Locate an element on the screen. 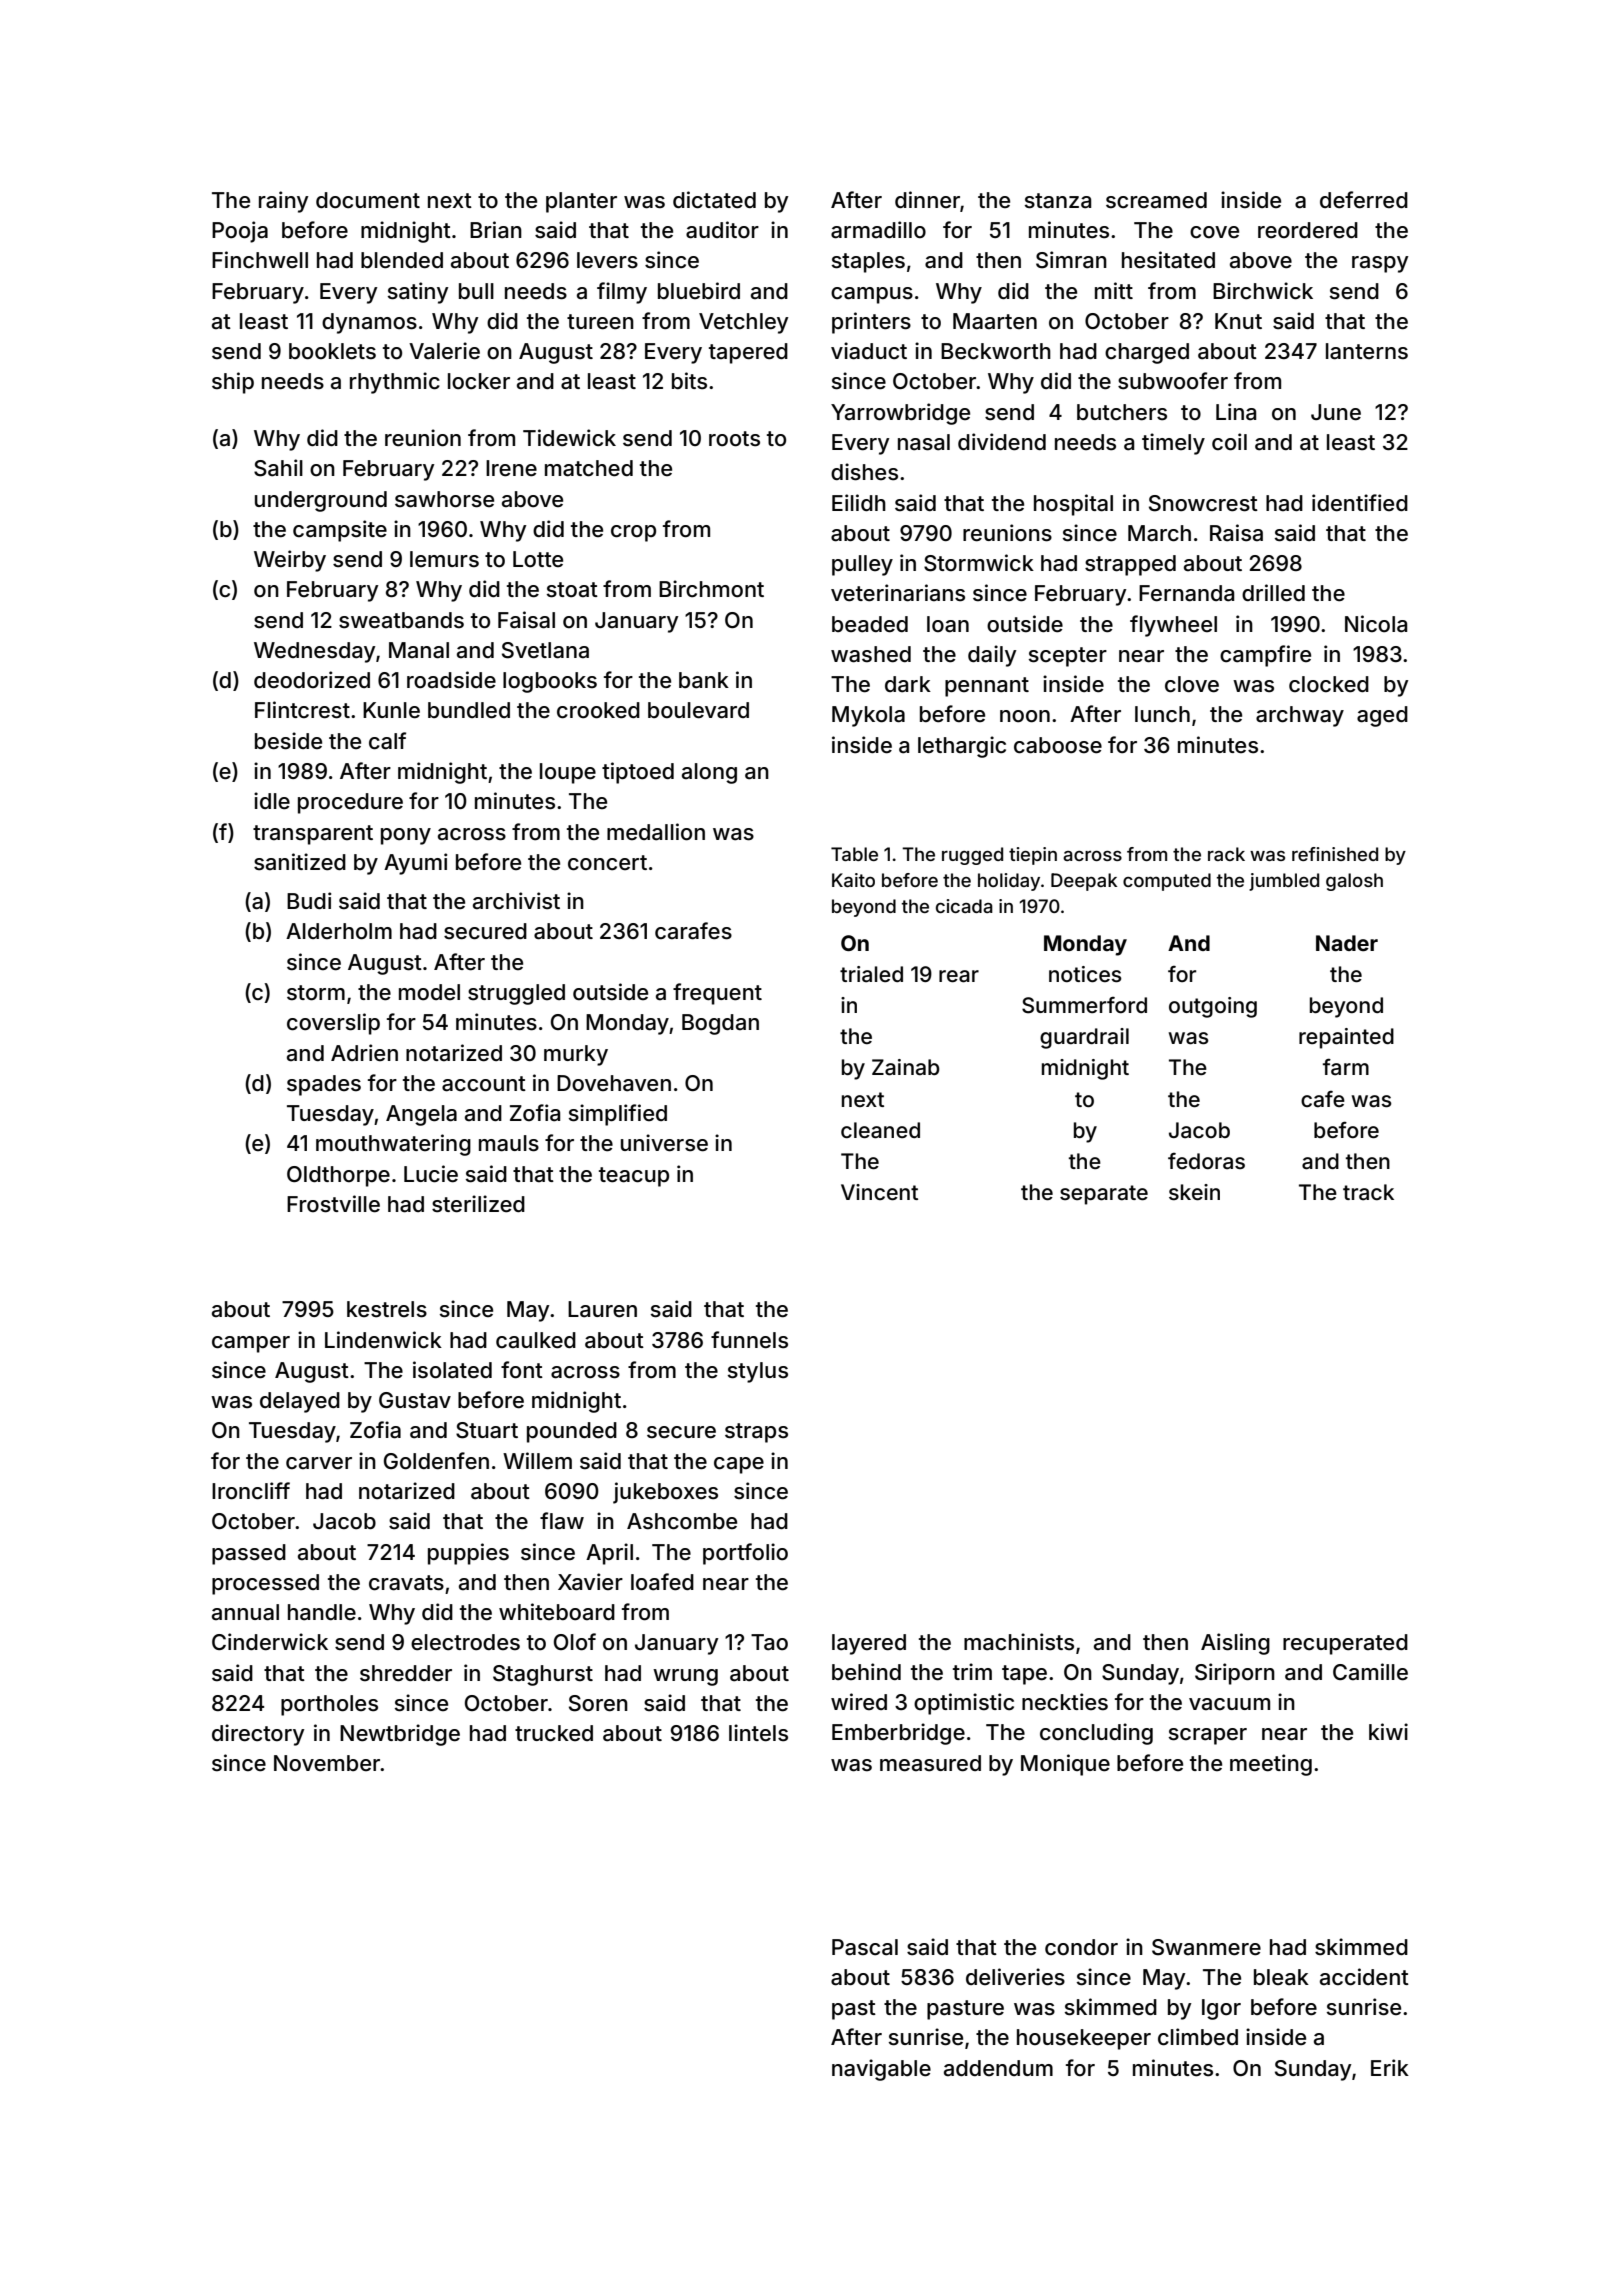 This screenshot has height=2292, width=1620. deliveries is located at coordinates (1015, 1977).
